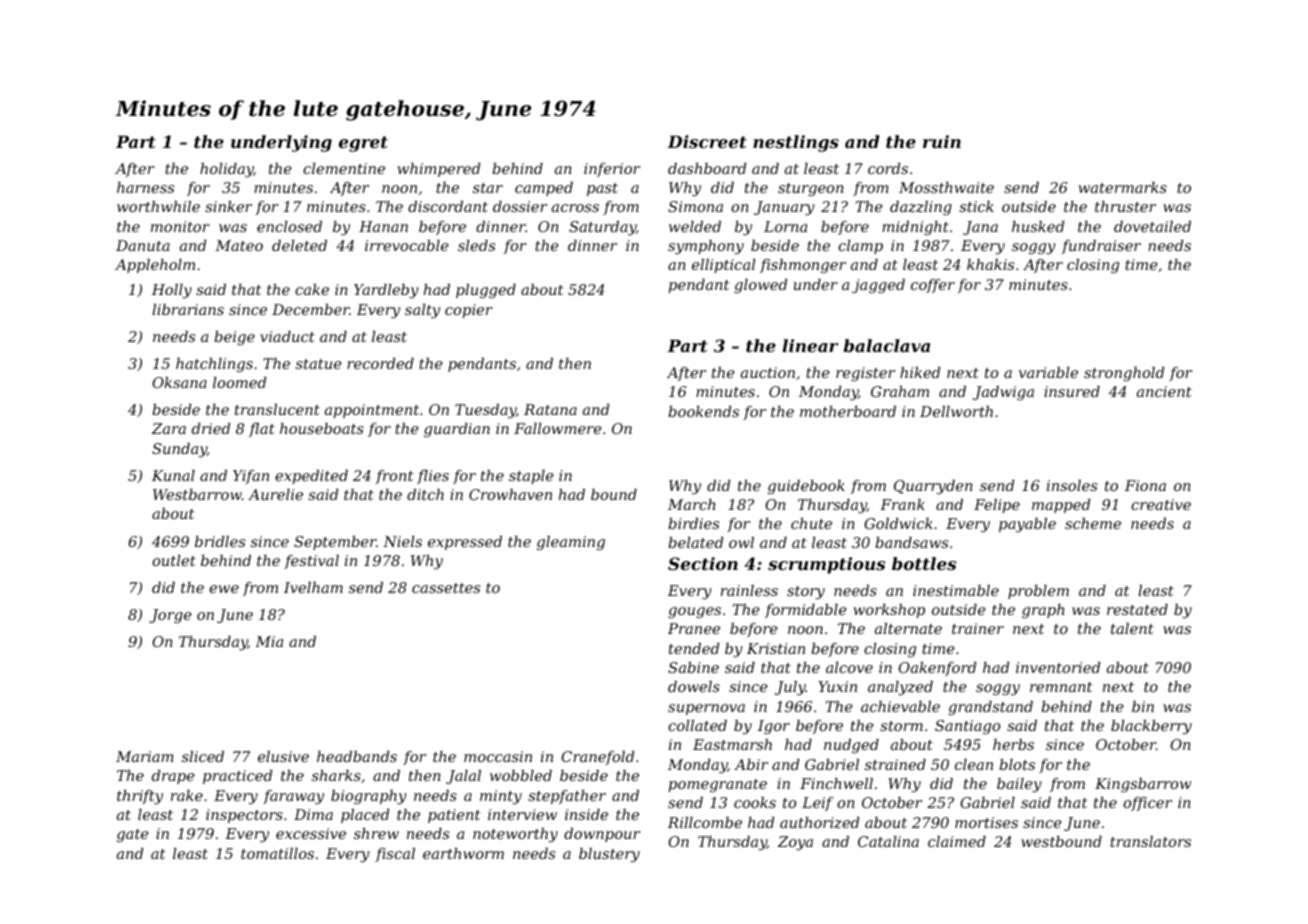  Describe the element at coordinates (1125, 206) in the page. I see `thruster` at that location.
